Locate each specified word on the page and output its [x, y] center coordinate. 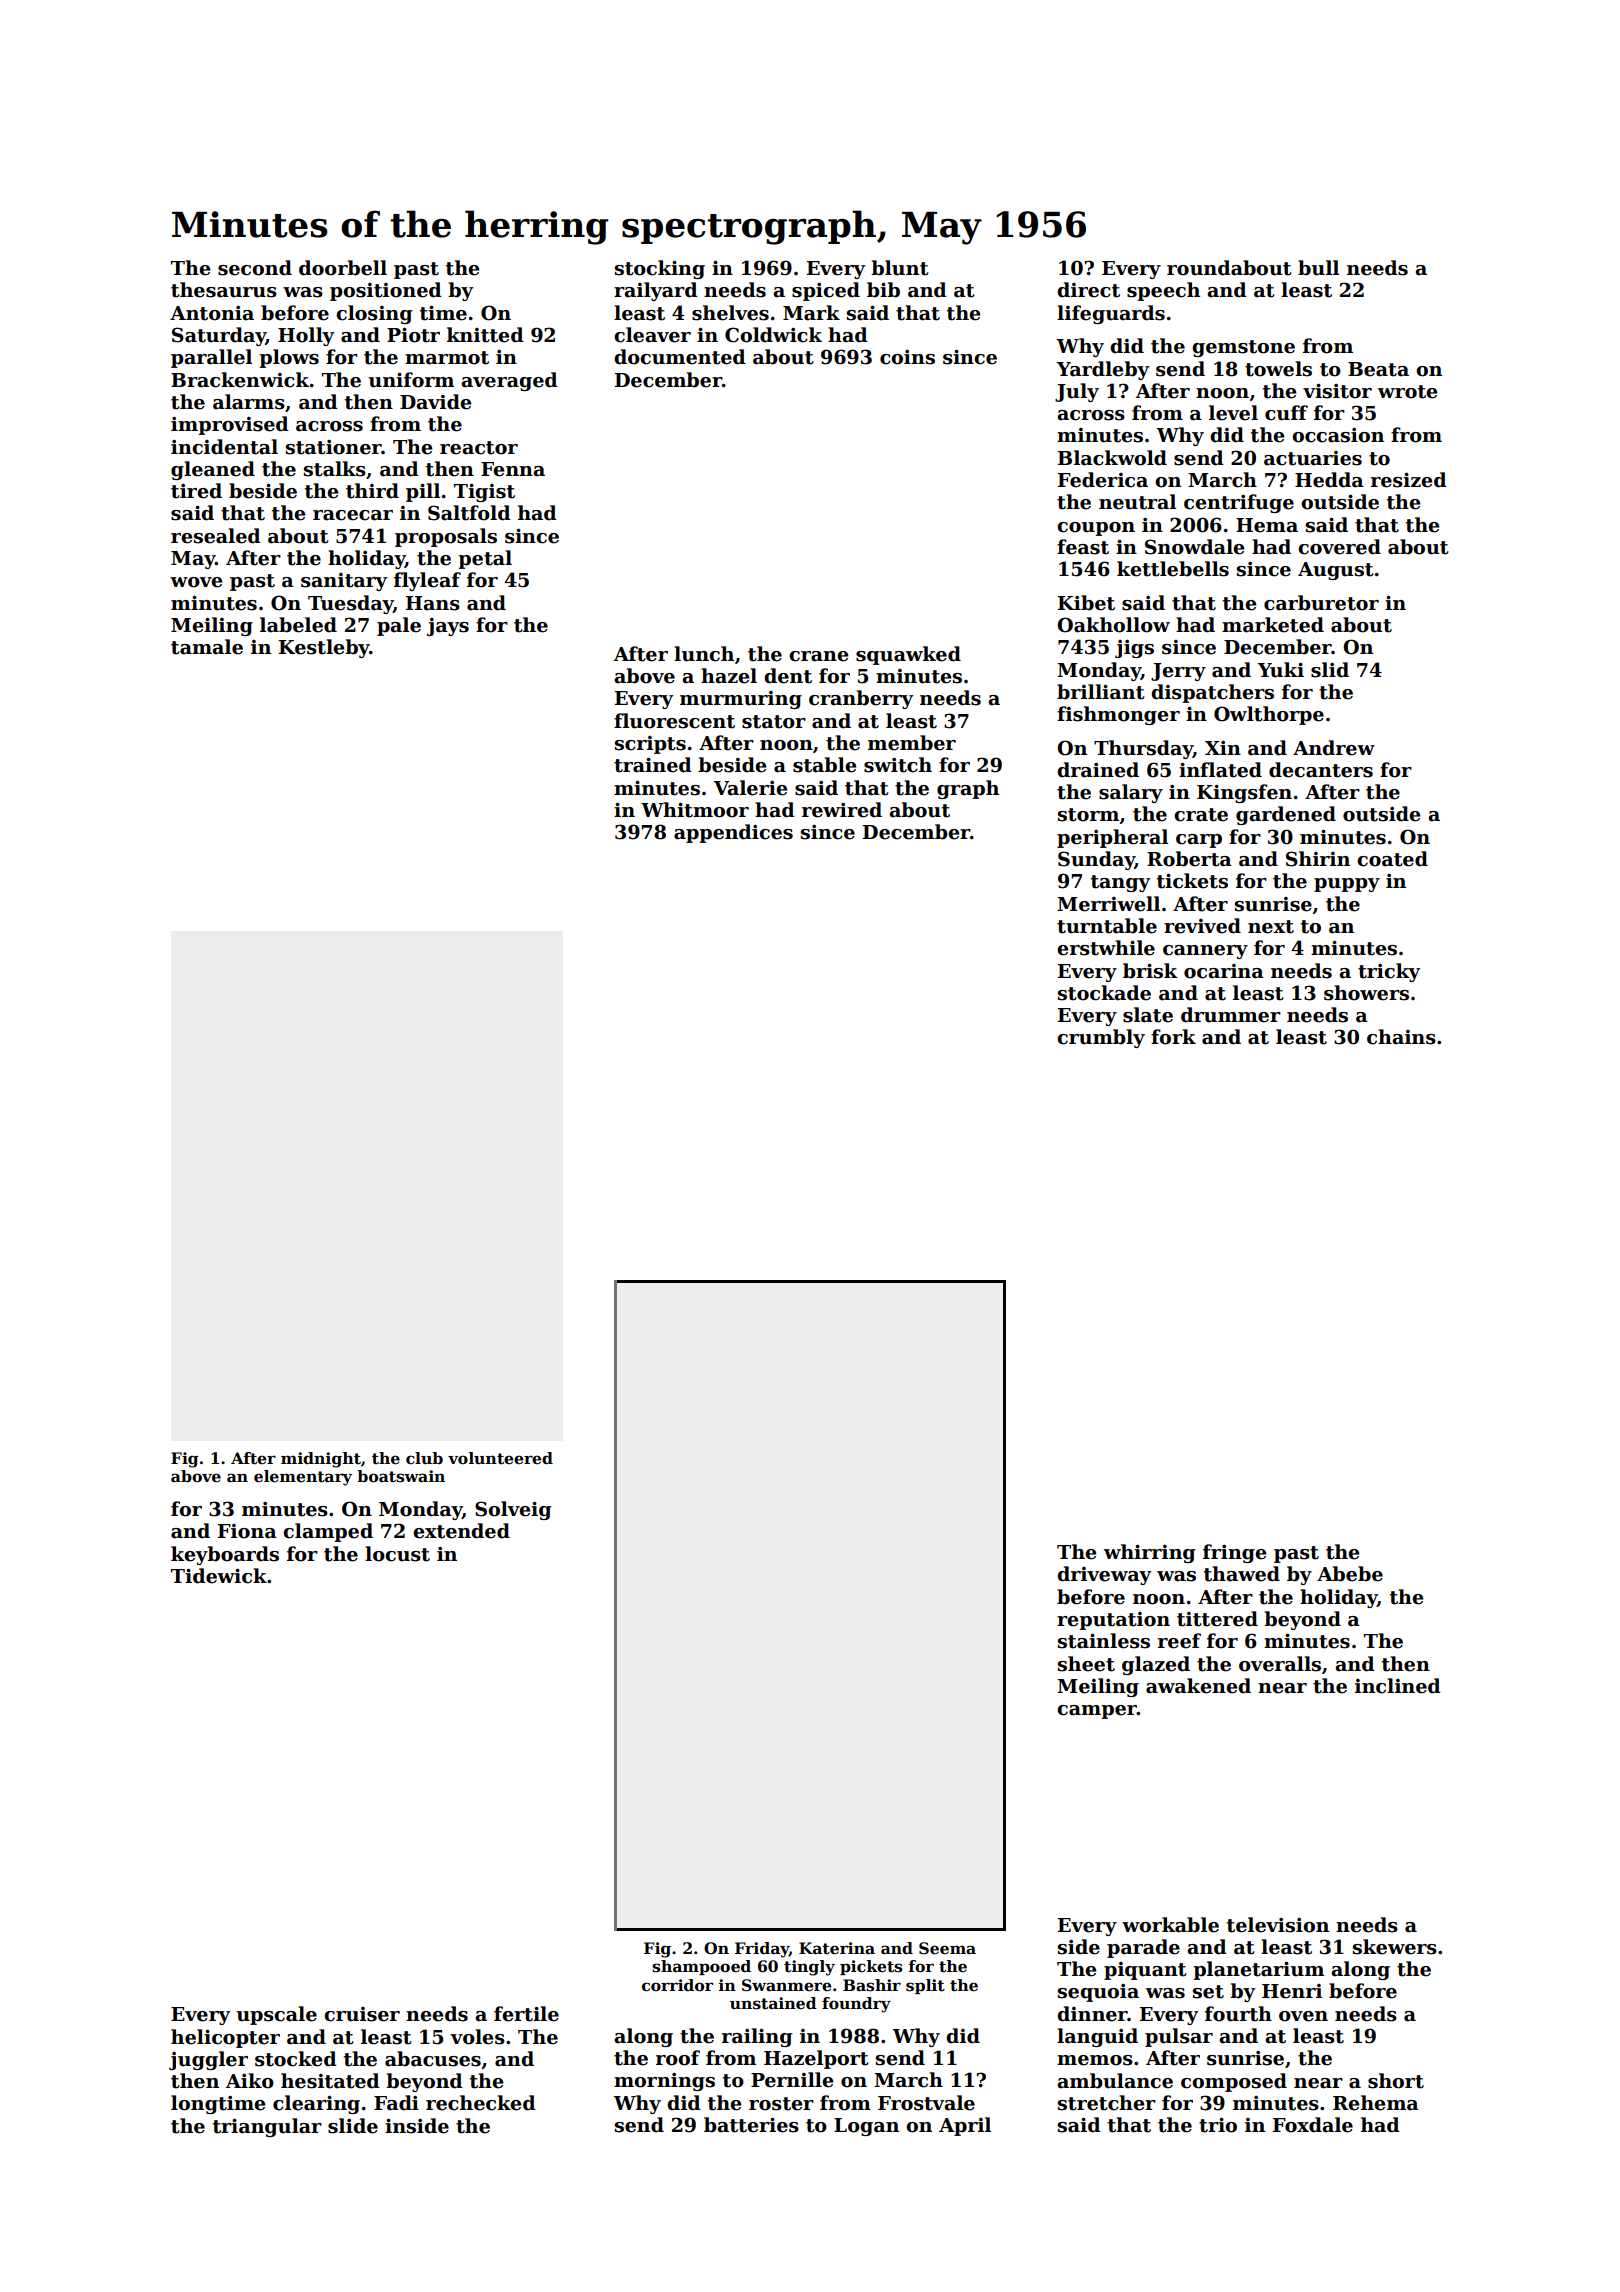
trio [1218, 2125]
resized [1409, 480]
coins [907, 357]
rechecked [481, 2103]
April [965, 2126]
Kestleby [324, 648]
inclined [1398, 1686]
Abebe [1350, 1574]
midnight [321, 1460]
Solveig [513, 1510]
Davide [435, 402]
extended [461, 1531]
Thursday [1143, 749]
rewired [842, 810]
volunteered [500, 1458]
